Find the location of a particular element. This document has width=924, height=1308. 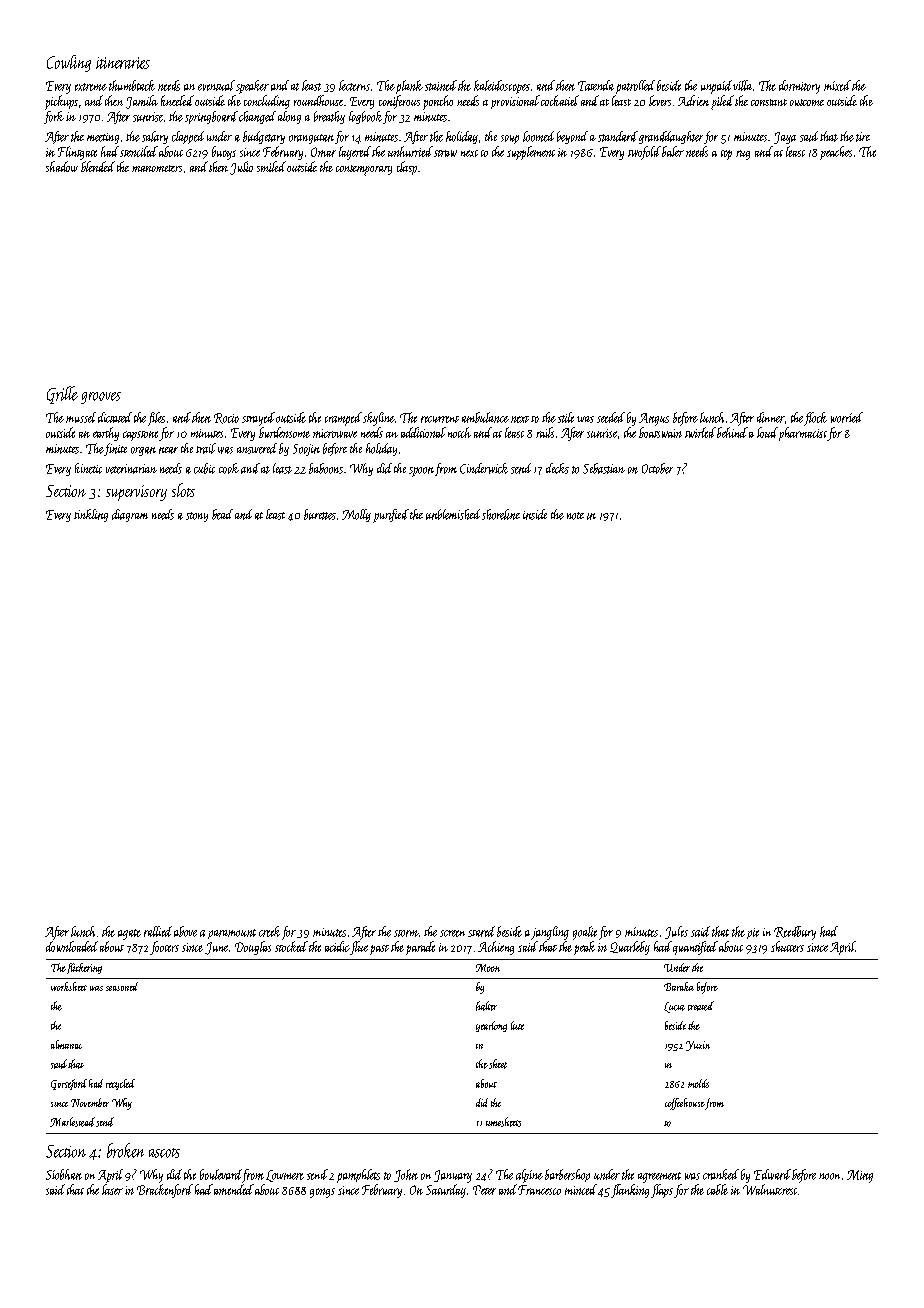

amended is located at coordinates (234, 1189).
